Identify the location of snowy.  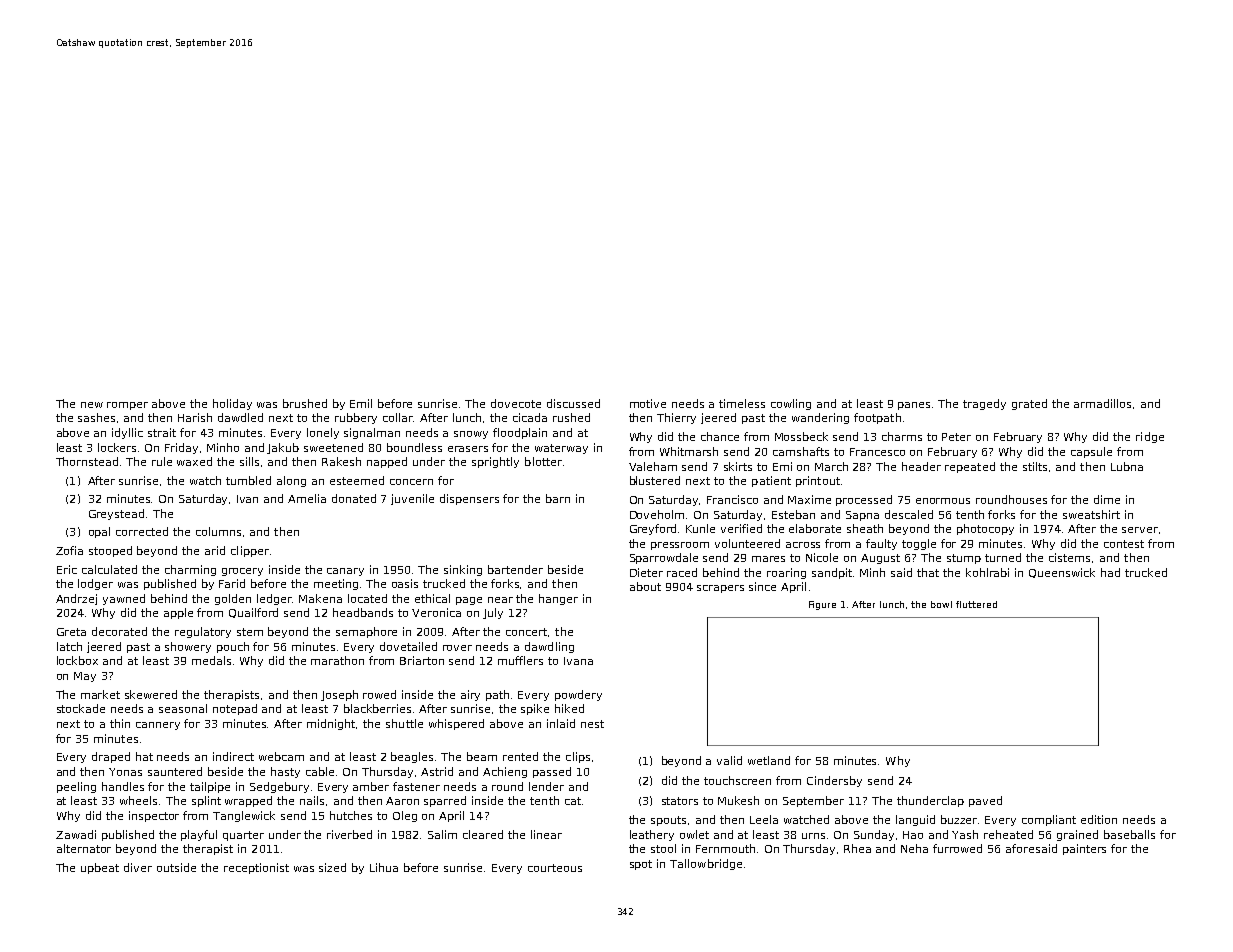
(471, 435).
